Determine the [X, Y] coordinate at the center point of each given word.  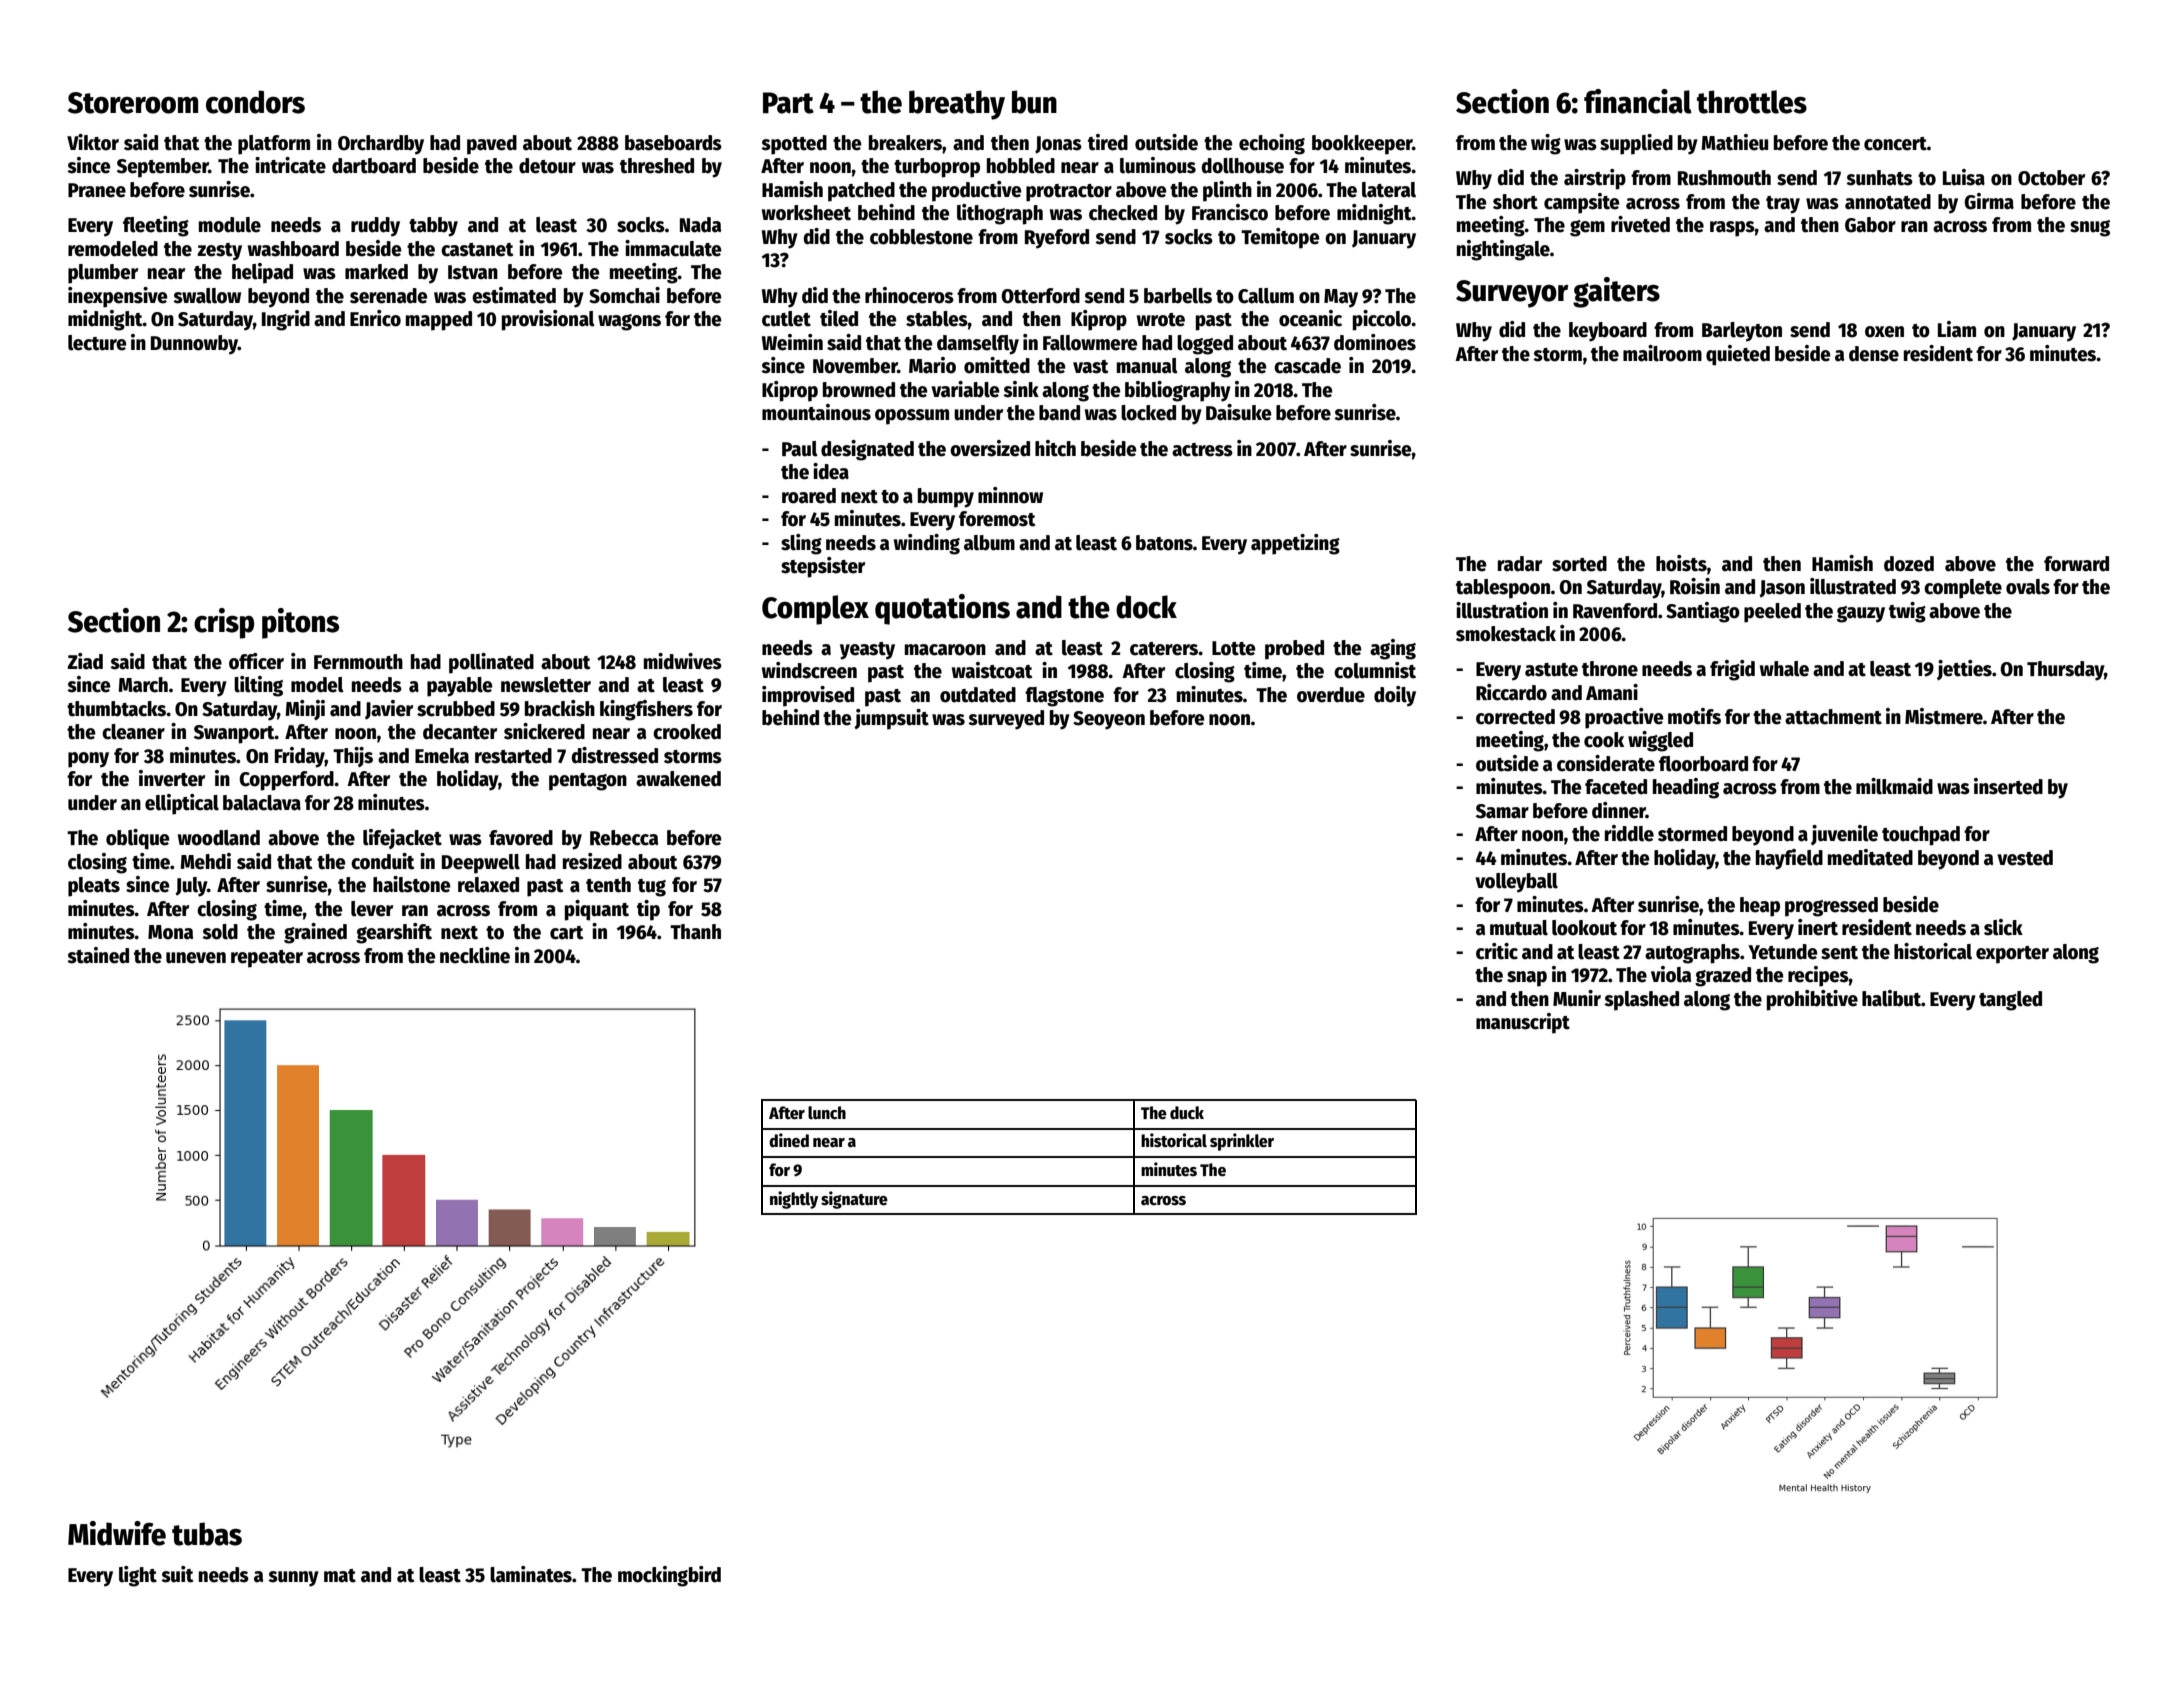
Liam [1957, 329]
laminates [531, 1574]
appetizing [1295, 544]
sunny [293, 1579]
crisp [224, 623]
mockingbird [669, 1576]
